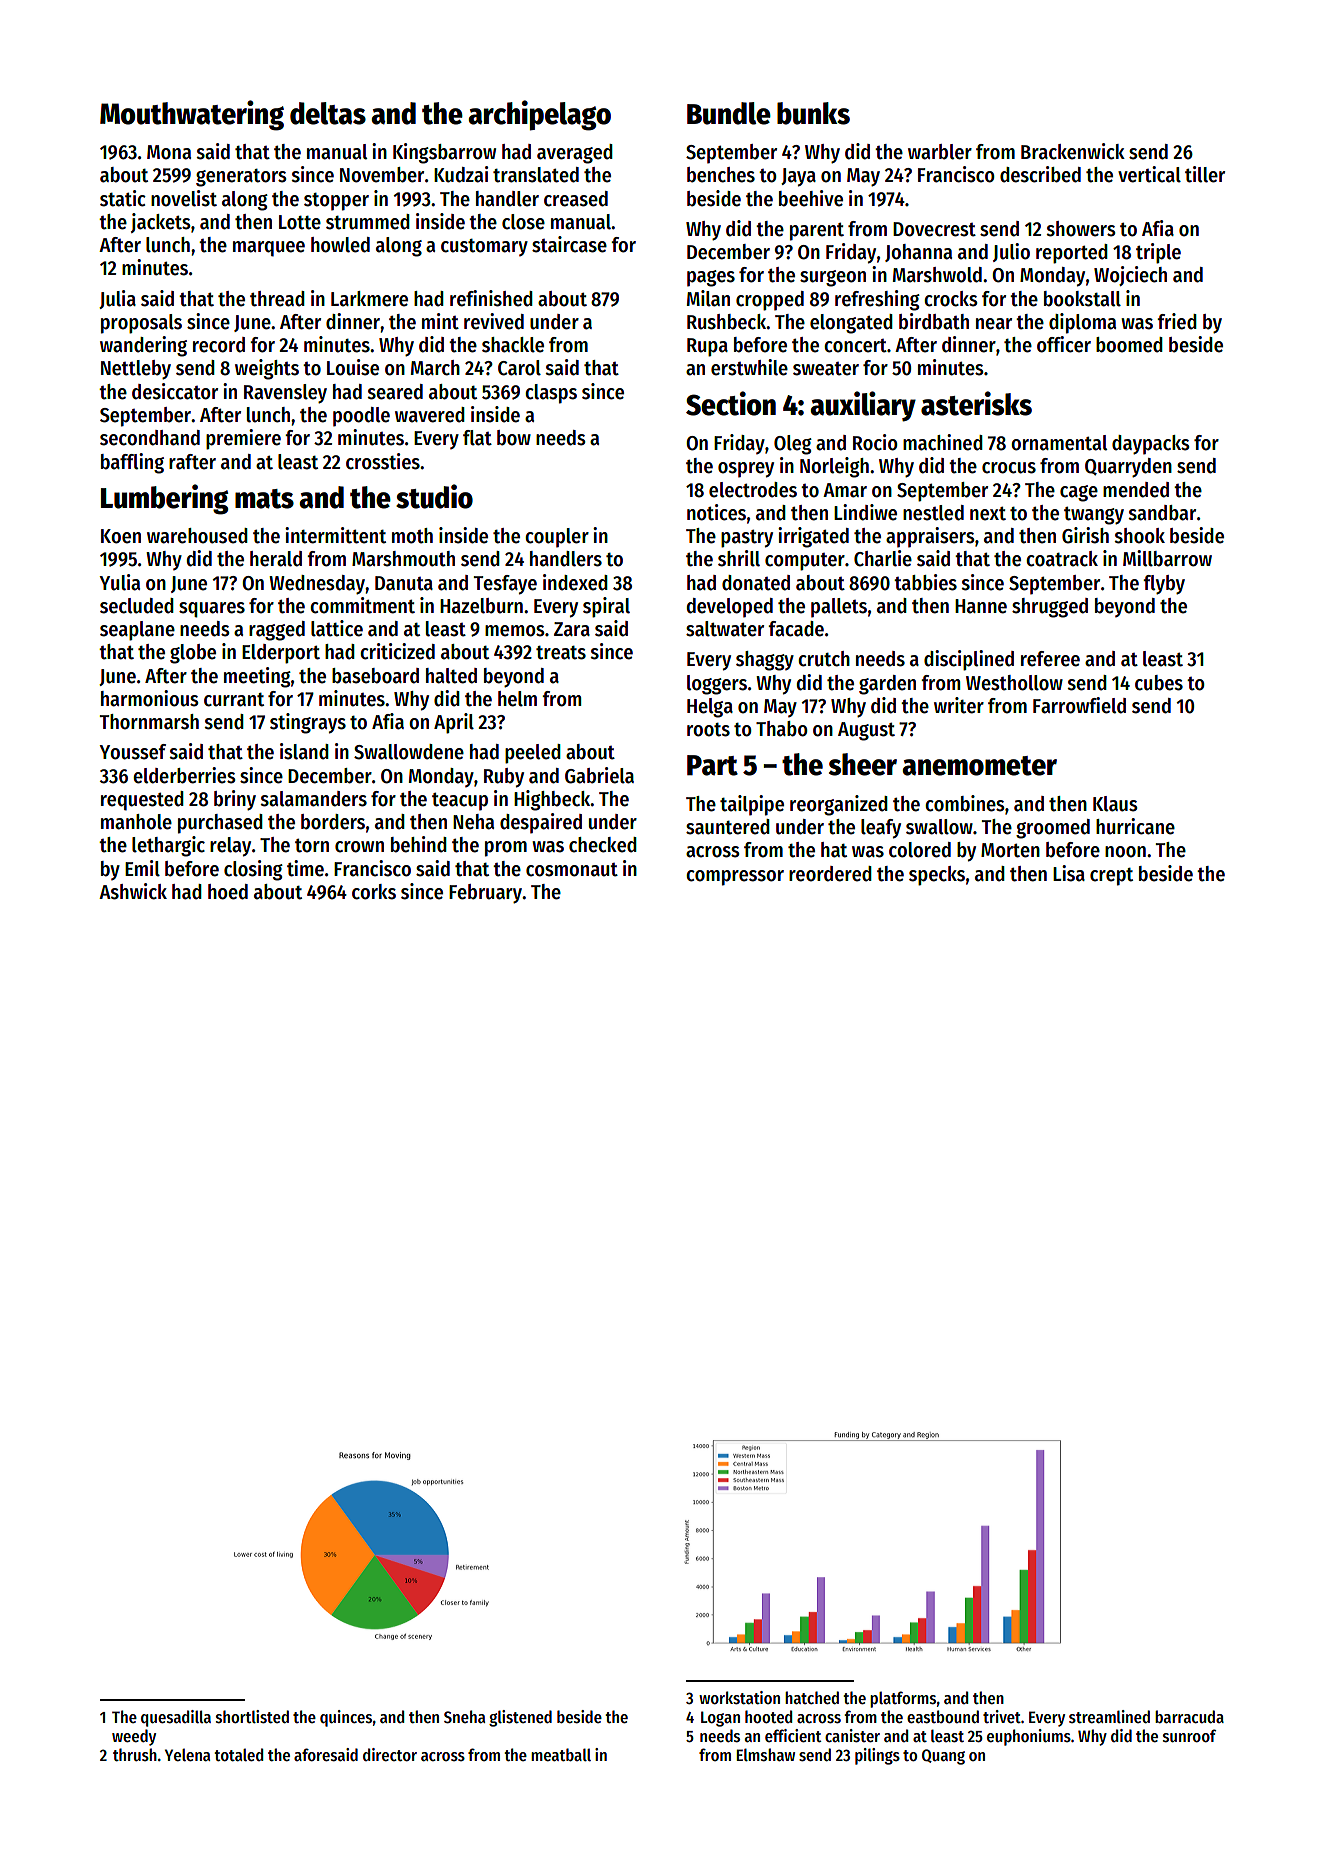 The image size is (1326, 1876). What do you see at coordinates (1050, 608) in the document?
I see `shrugged` at bounding box center [1050, 608].
